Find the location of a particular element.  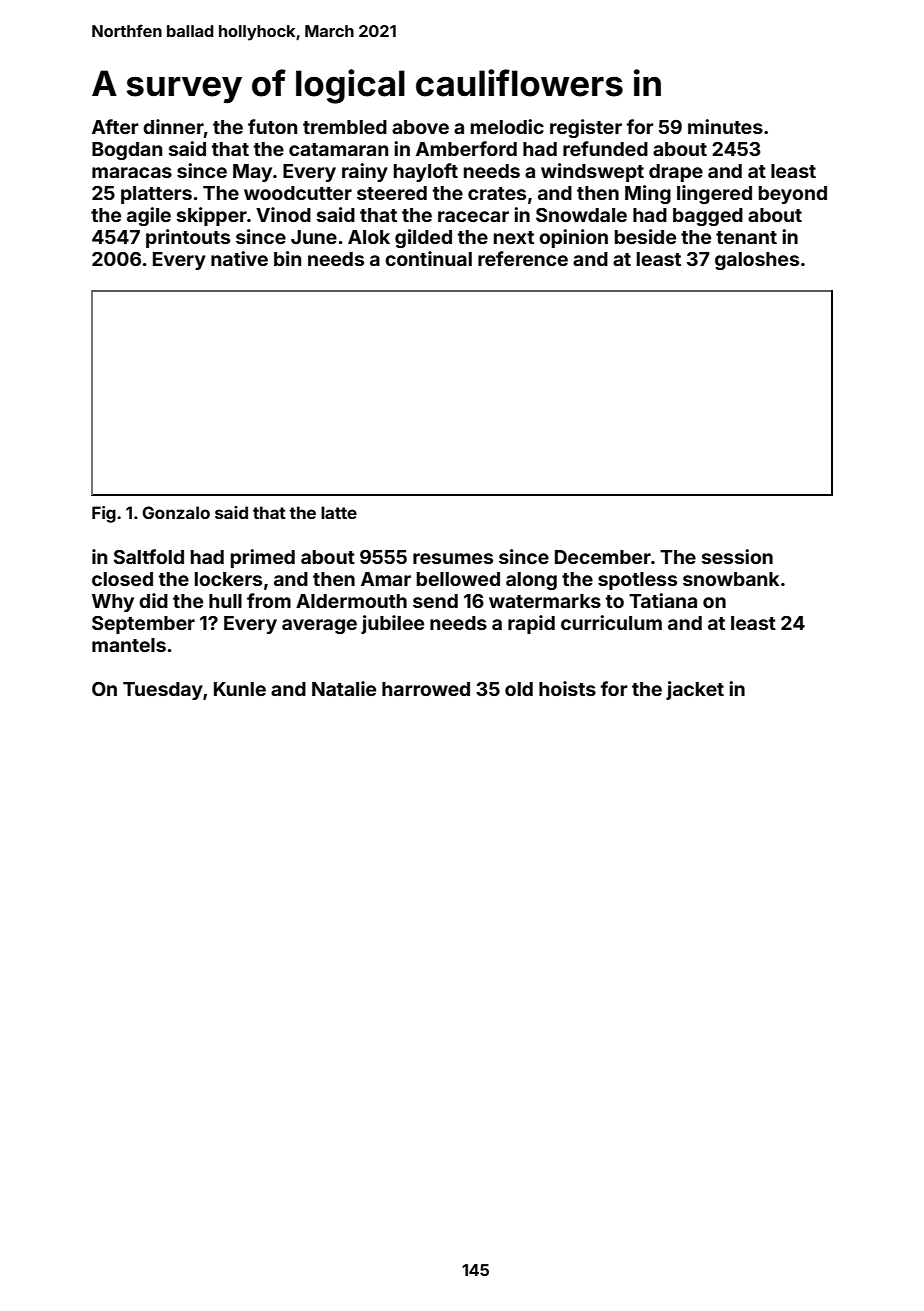

Fig is located at coordinates (104, 514).
